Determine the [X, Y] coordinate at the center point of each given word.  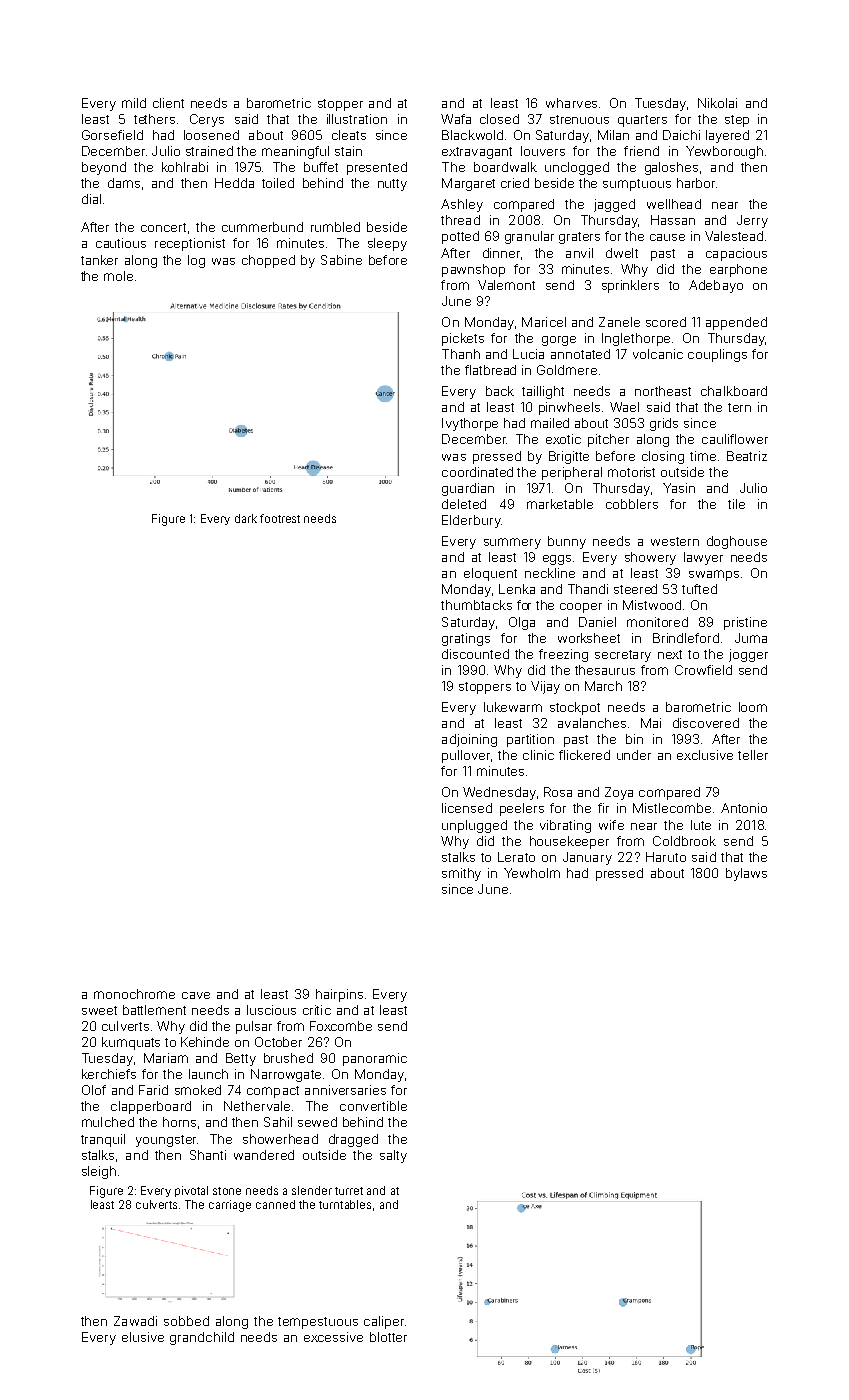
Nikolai [717, 103]
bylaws [746, 874]
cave [196, 995]
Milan [613, 135]
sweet [99, 1010]
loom [753, 707]
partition [530, 740]
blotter [388, 1337]
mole [118, 276]
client [168, 103]
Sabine [341, 260]
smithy [461, 874]
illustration [357, 119]
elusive [143, 1337]
